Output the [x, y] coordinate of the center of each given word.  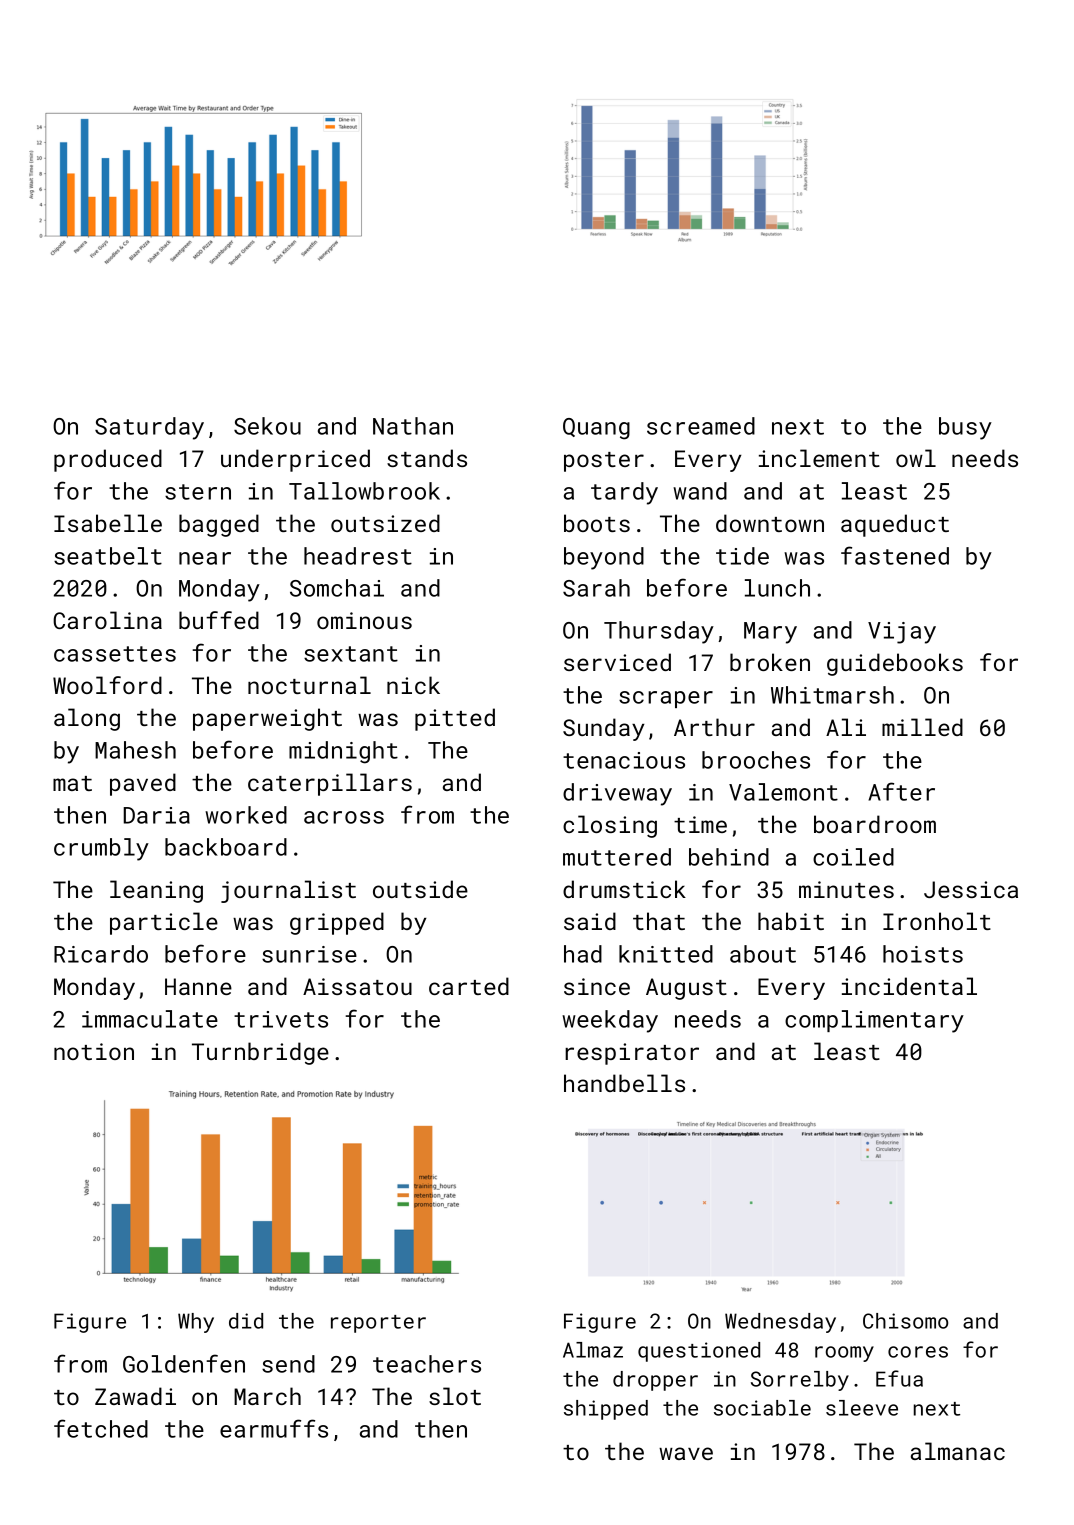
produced [108, 460]
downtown [770, 523]
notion [94, 1051]
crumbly [101, 849]
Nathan [413, 426]
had [583, 954]
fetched [101, 1428]
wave [686, 1453]
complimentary [874, 1021]
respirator [632, 1054]
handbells [624, 1083]
